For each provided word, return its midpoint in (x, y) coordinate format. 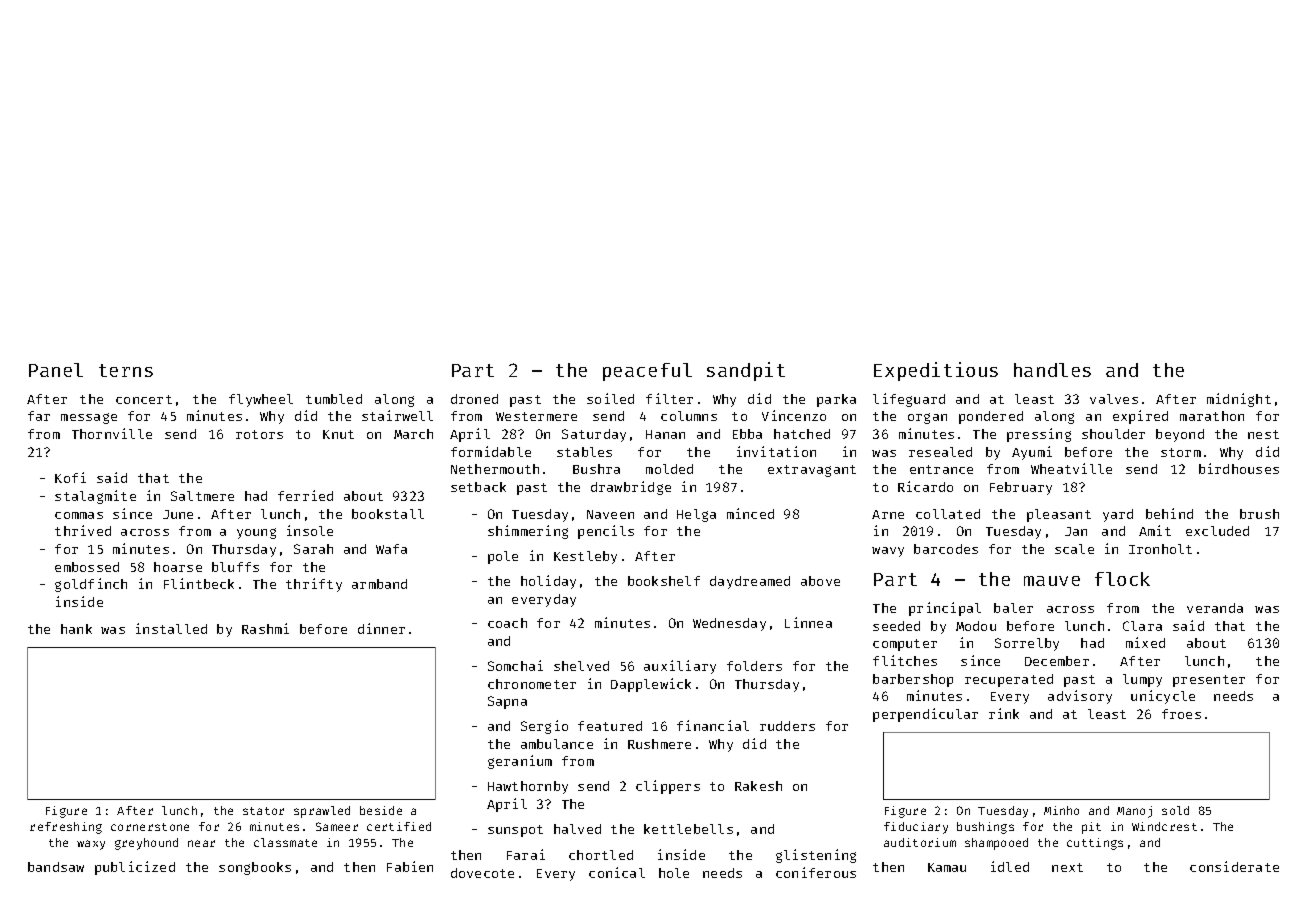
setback (478, 487)
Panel (56, 370)
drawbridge (631, 488)
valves (1114, 399)
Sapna (507, 702)
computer (905, 645)
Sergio (544, 727)
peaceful (647, 372)
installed (171, 628)
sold (1175, 810)
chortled (601, 855)
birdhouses (1239, 468)
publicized (135, 868)
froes (1181, 714)
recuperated (1009, 680)
